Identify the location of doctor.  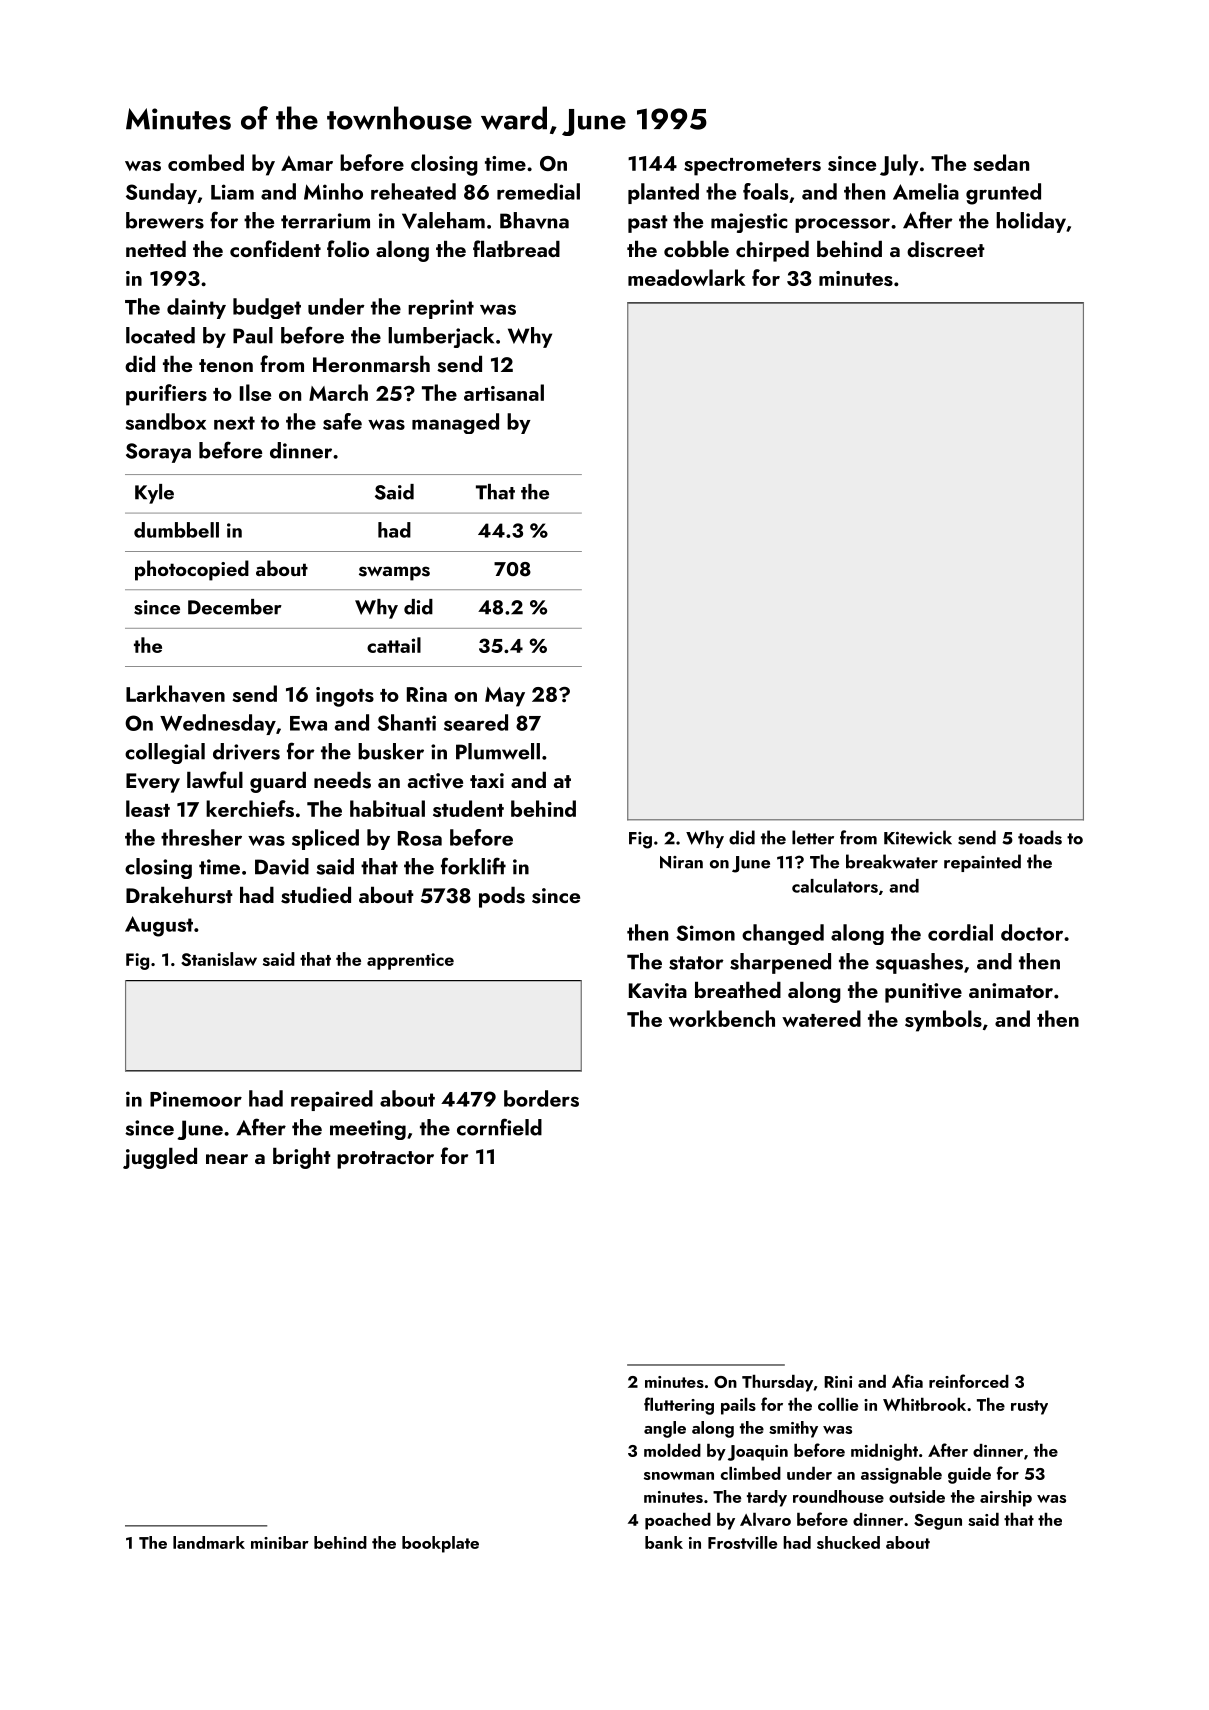
(1032, 932).
